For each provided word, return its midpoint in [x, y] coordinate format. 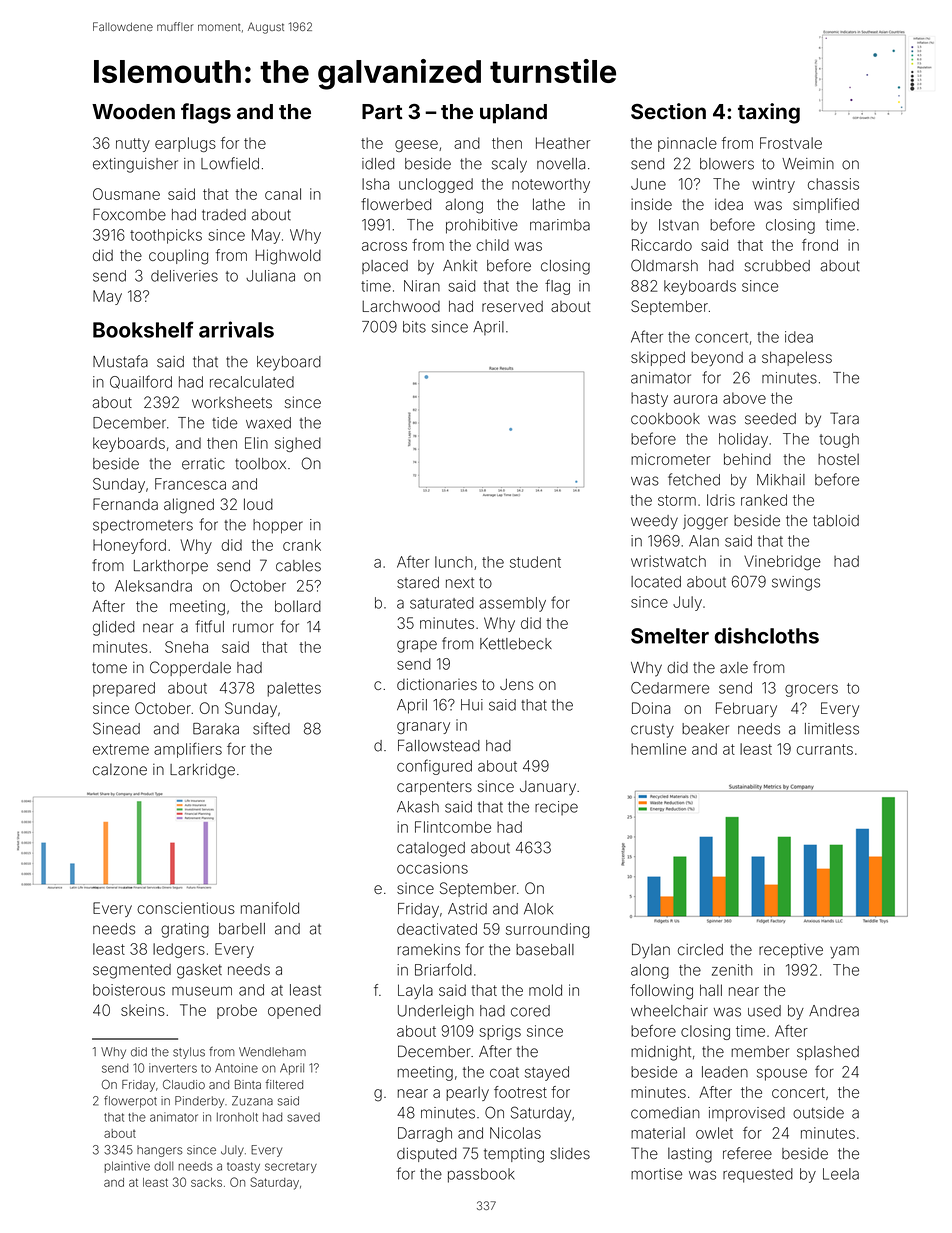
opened [294, 1011]
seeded [770, 419]
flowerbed [396, 204]
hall [711, 990]
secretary [291, 1167]
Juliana [270, 276]
